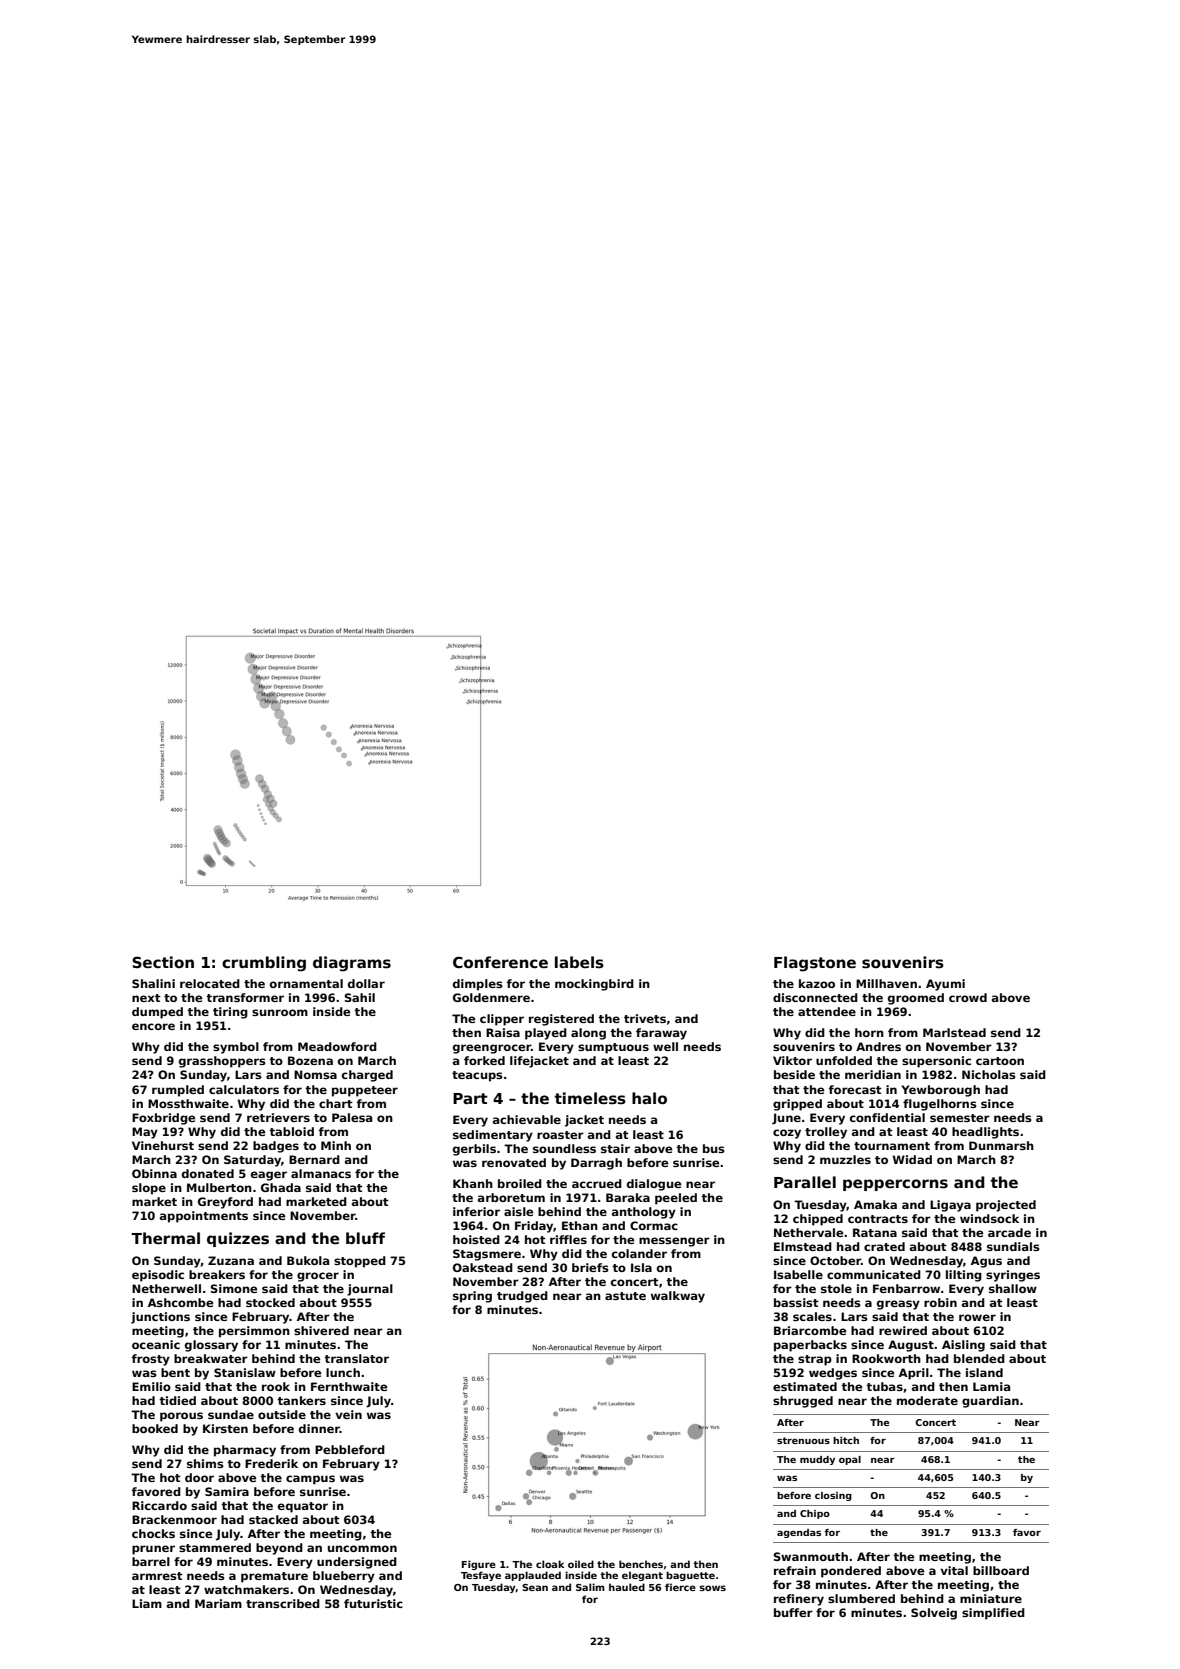  I want to click on junctions, so click(160, 1318).
